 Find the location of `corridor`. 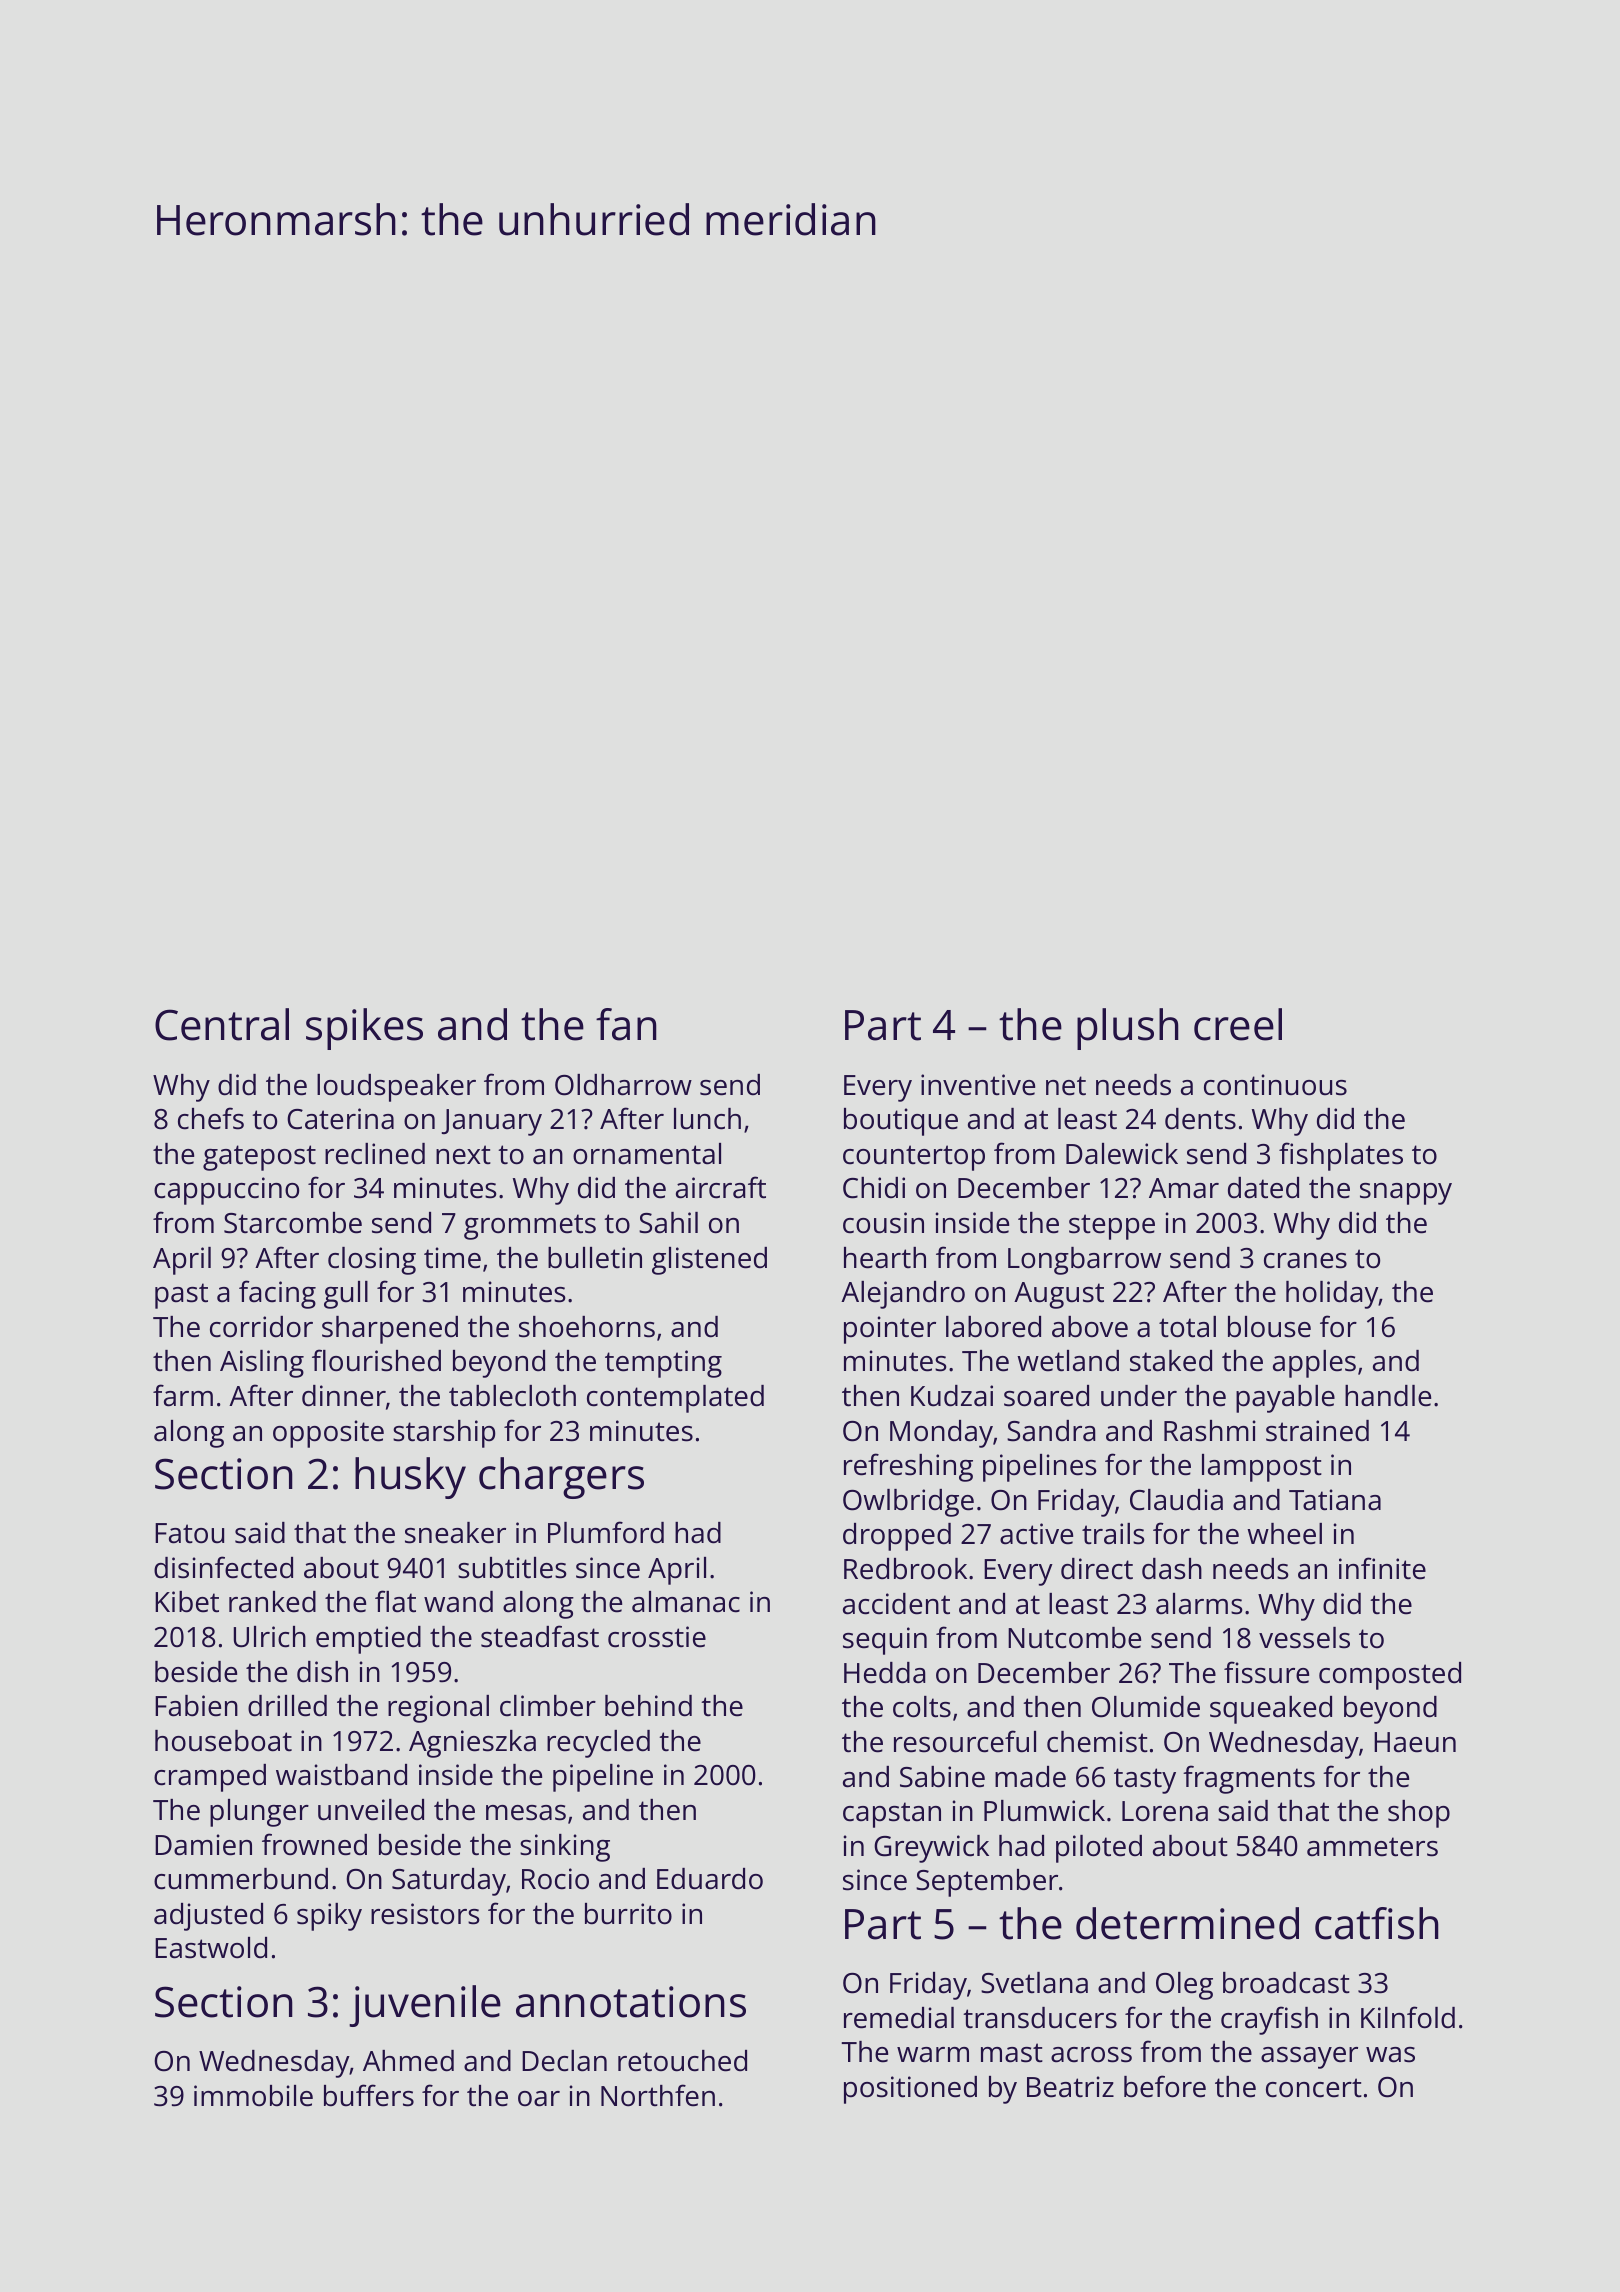

corridor is located at coordinates (261, 1327).
